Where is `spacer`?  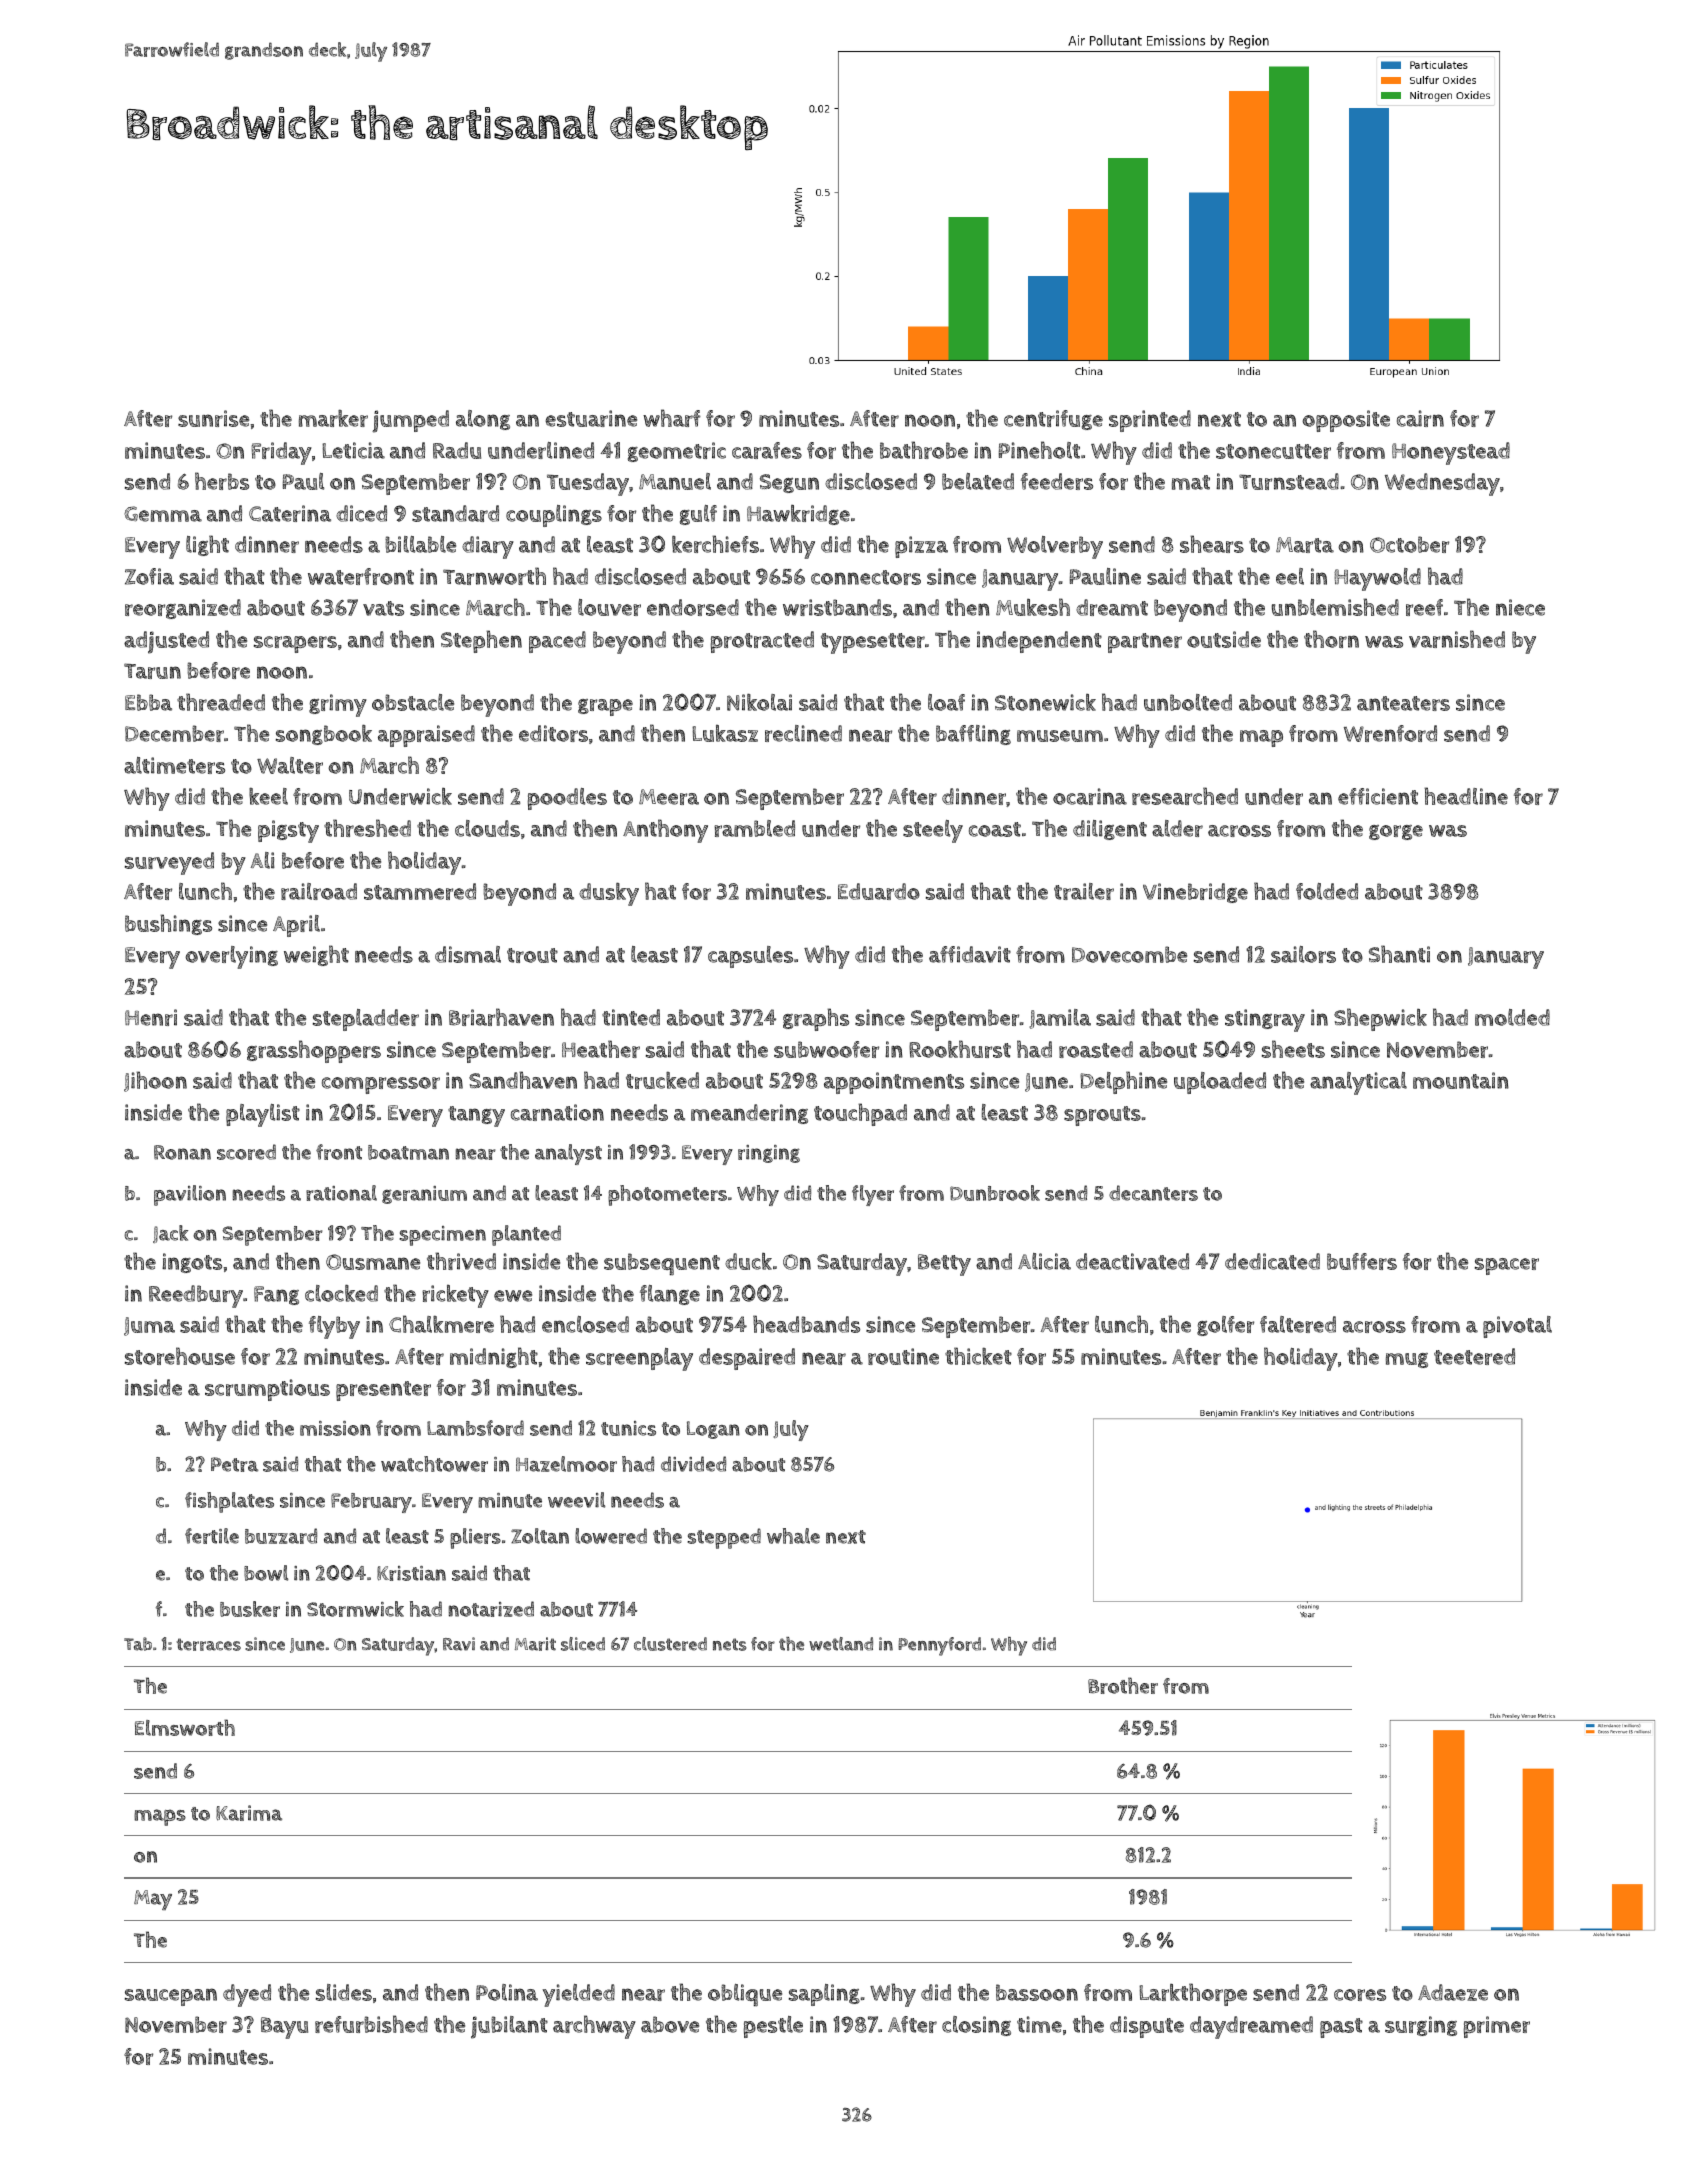 spacer is located at coordinates (1507, 1266).
